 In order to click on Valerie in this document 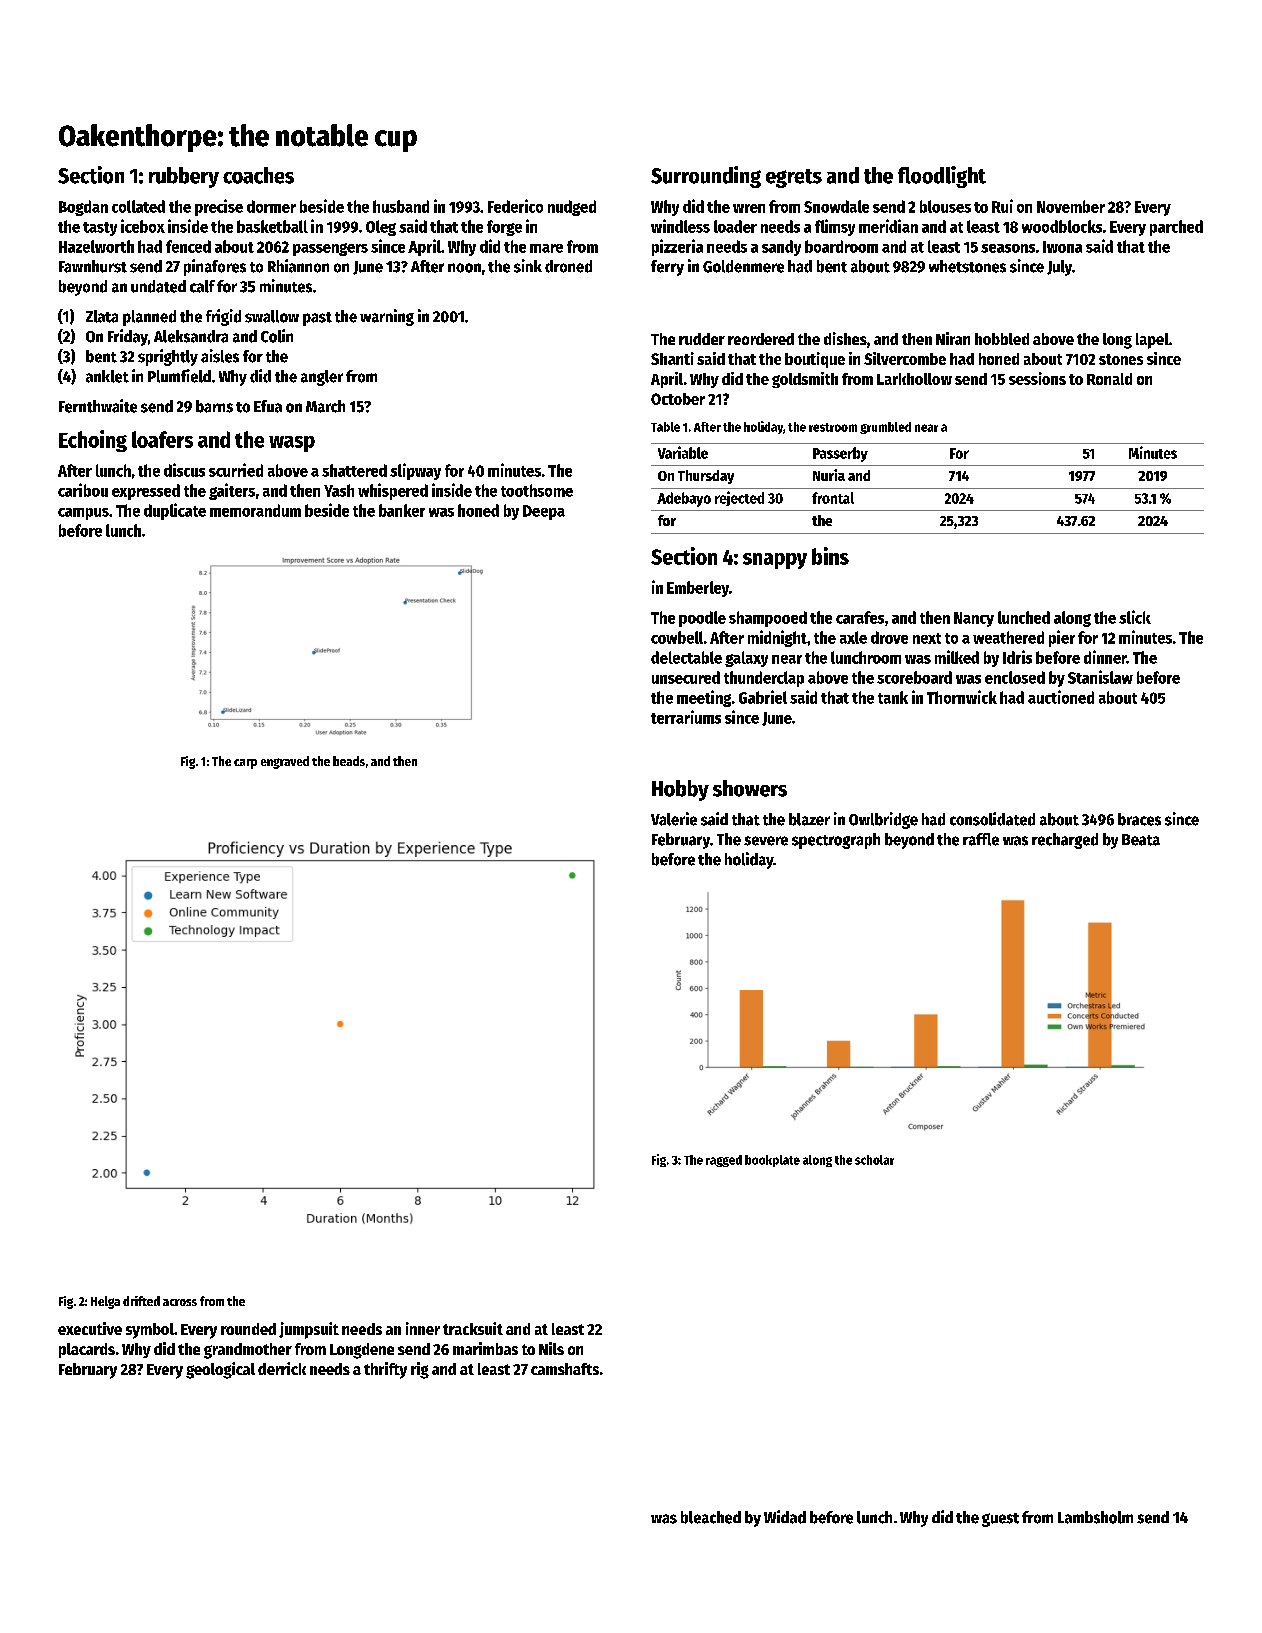, I will do `click(674, 819)`.
